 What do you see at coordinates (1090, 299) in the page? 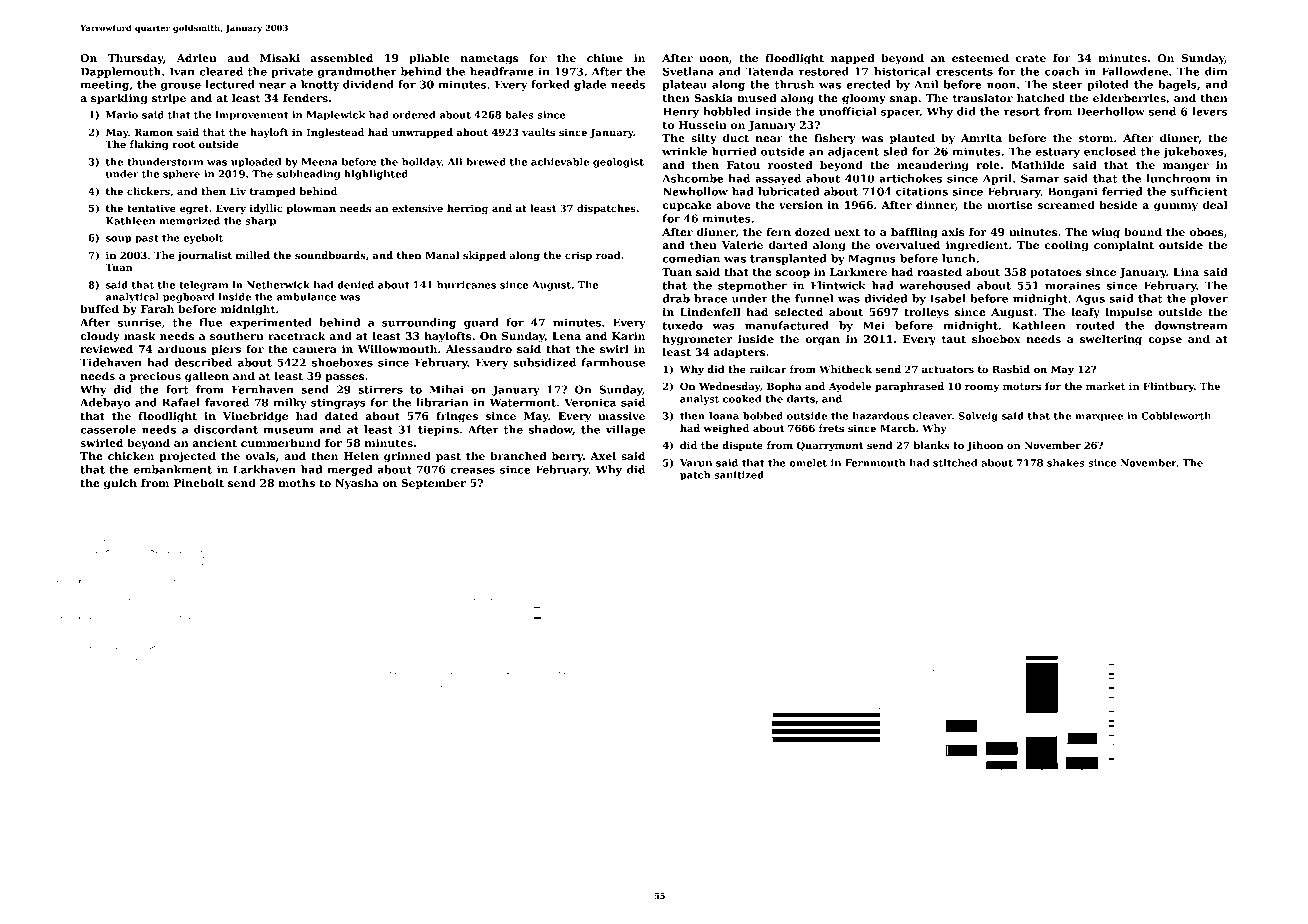
I see `Agus` at bounding box center [1090, 299].
